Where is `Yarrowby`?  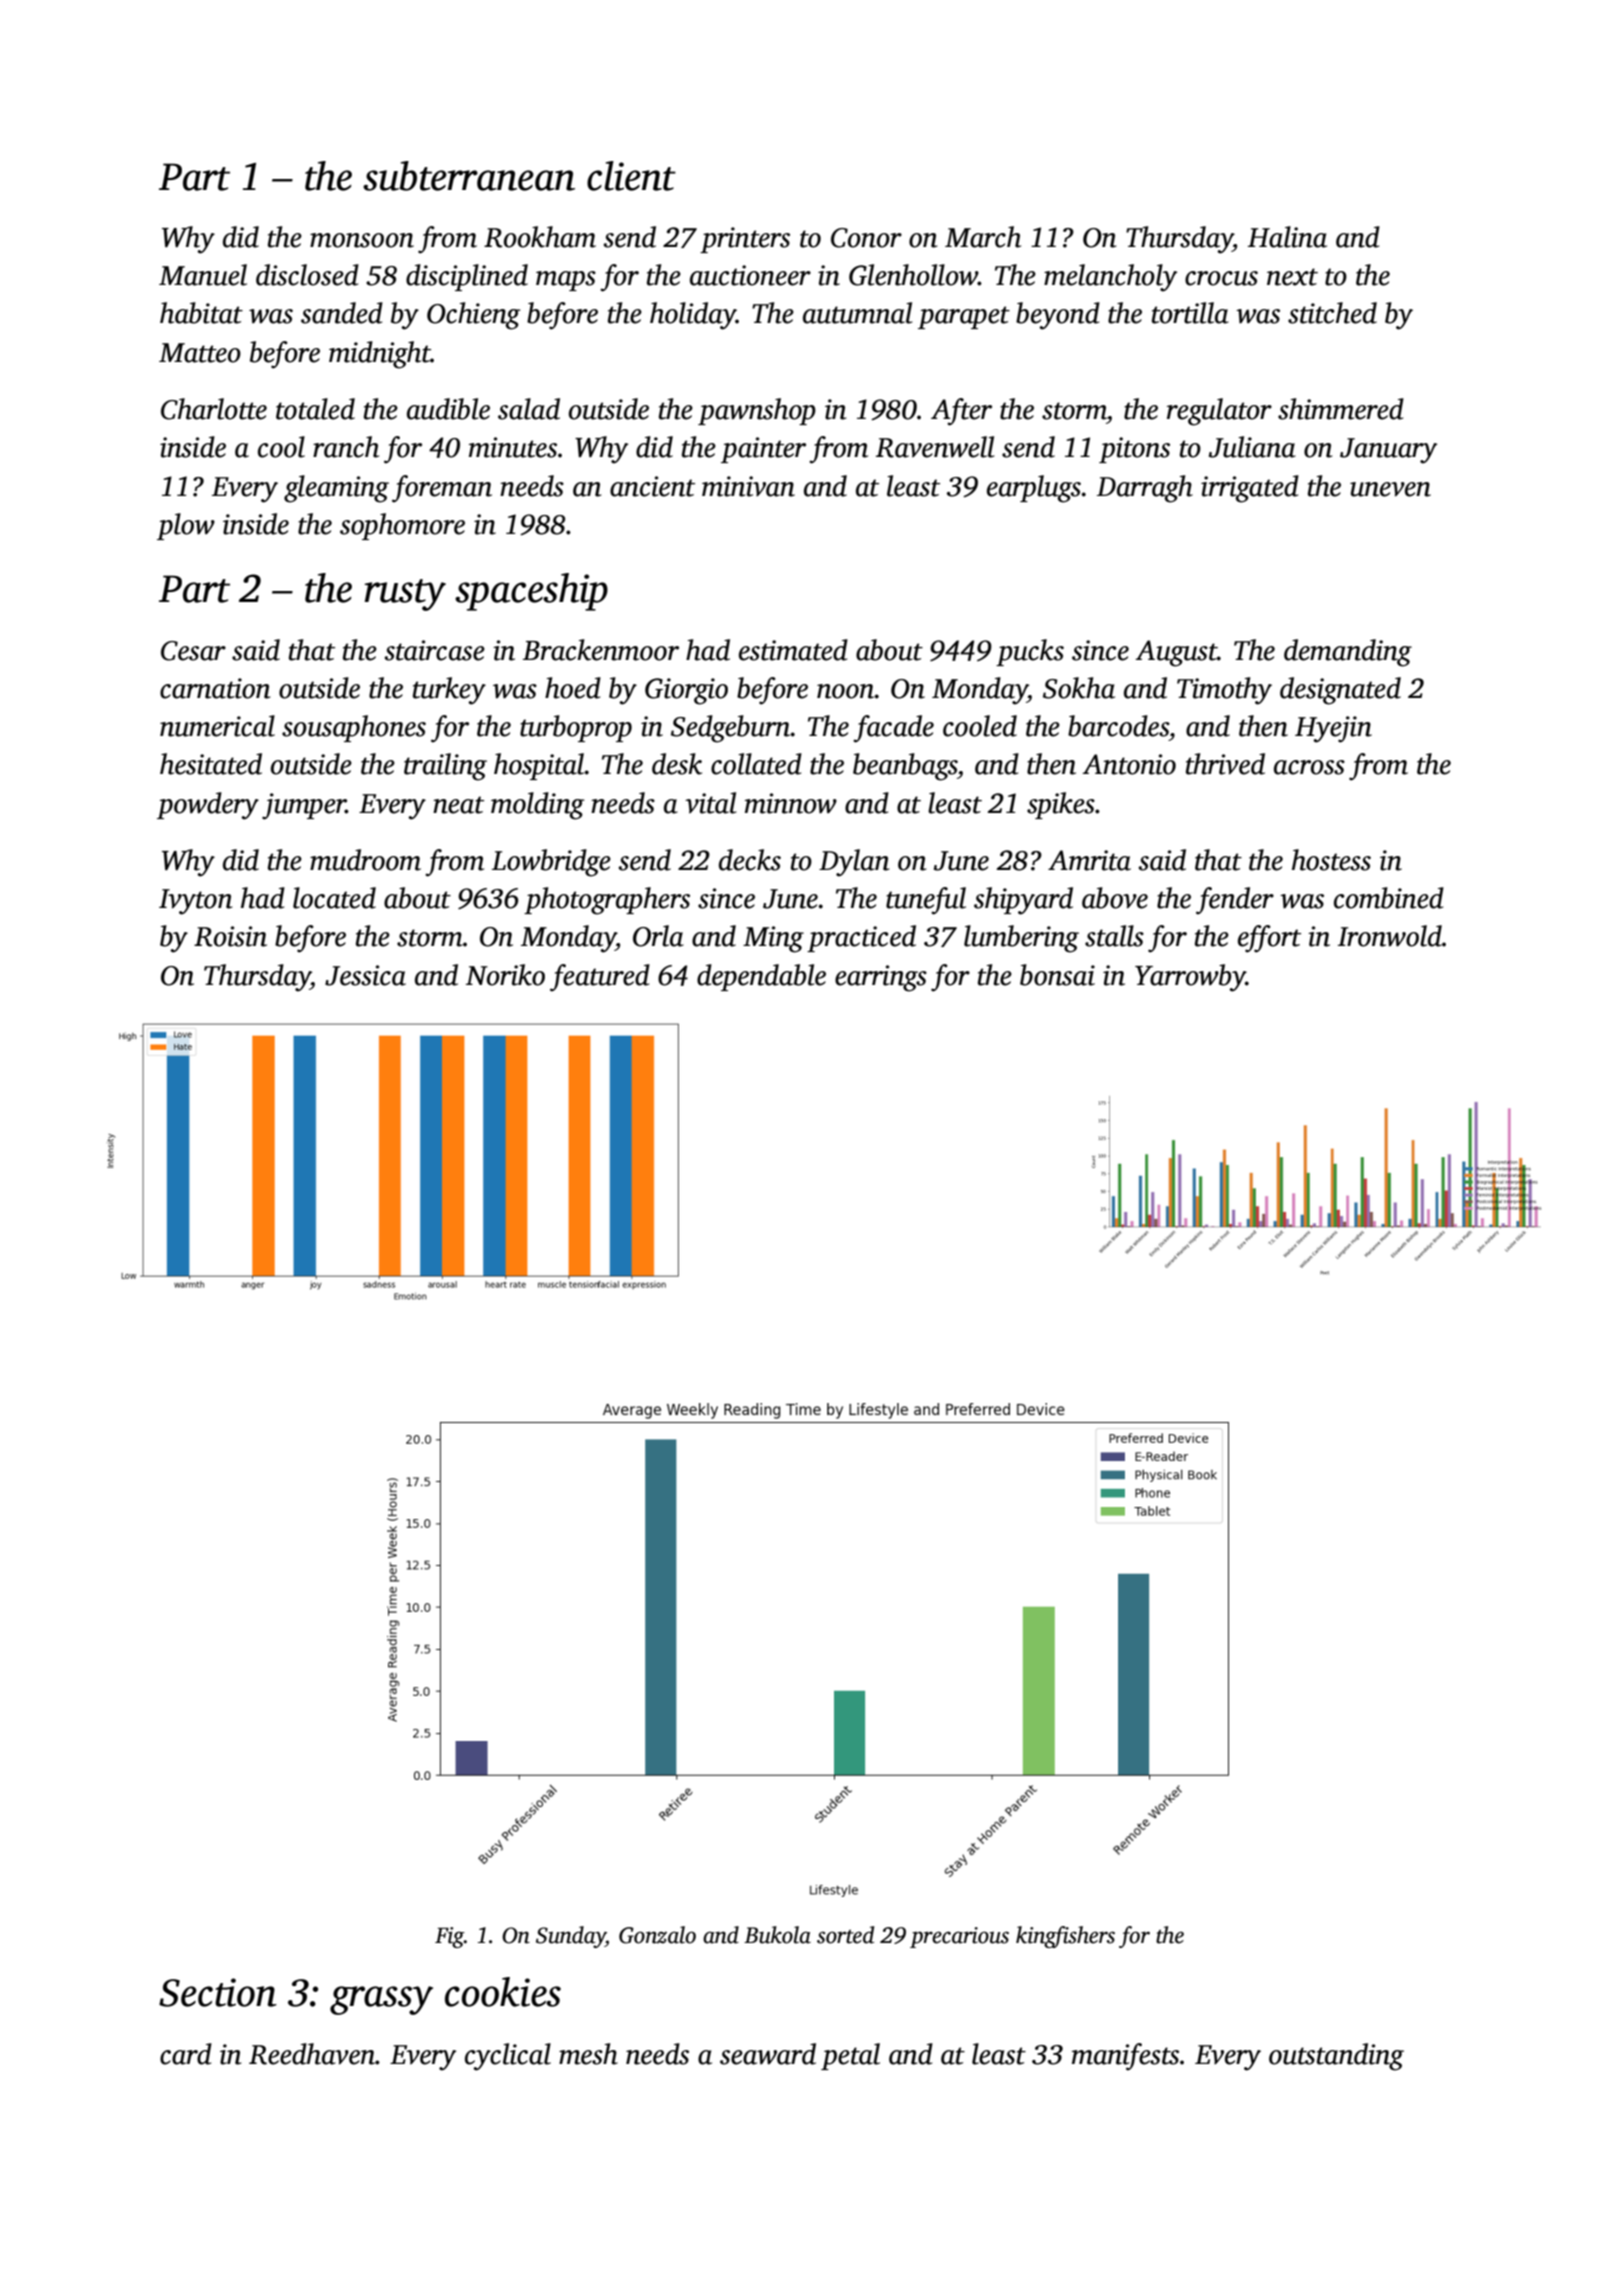 Yarrowby is located at coordinates (1190, 978).
